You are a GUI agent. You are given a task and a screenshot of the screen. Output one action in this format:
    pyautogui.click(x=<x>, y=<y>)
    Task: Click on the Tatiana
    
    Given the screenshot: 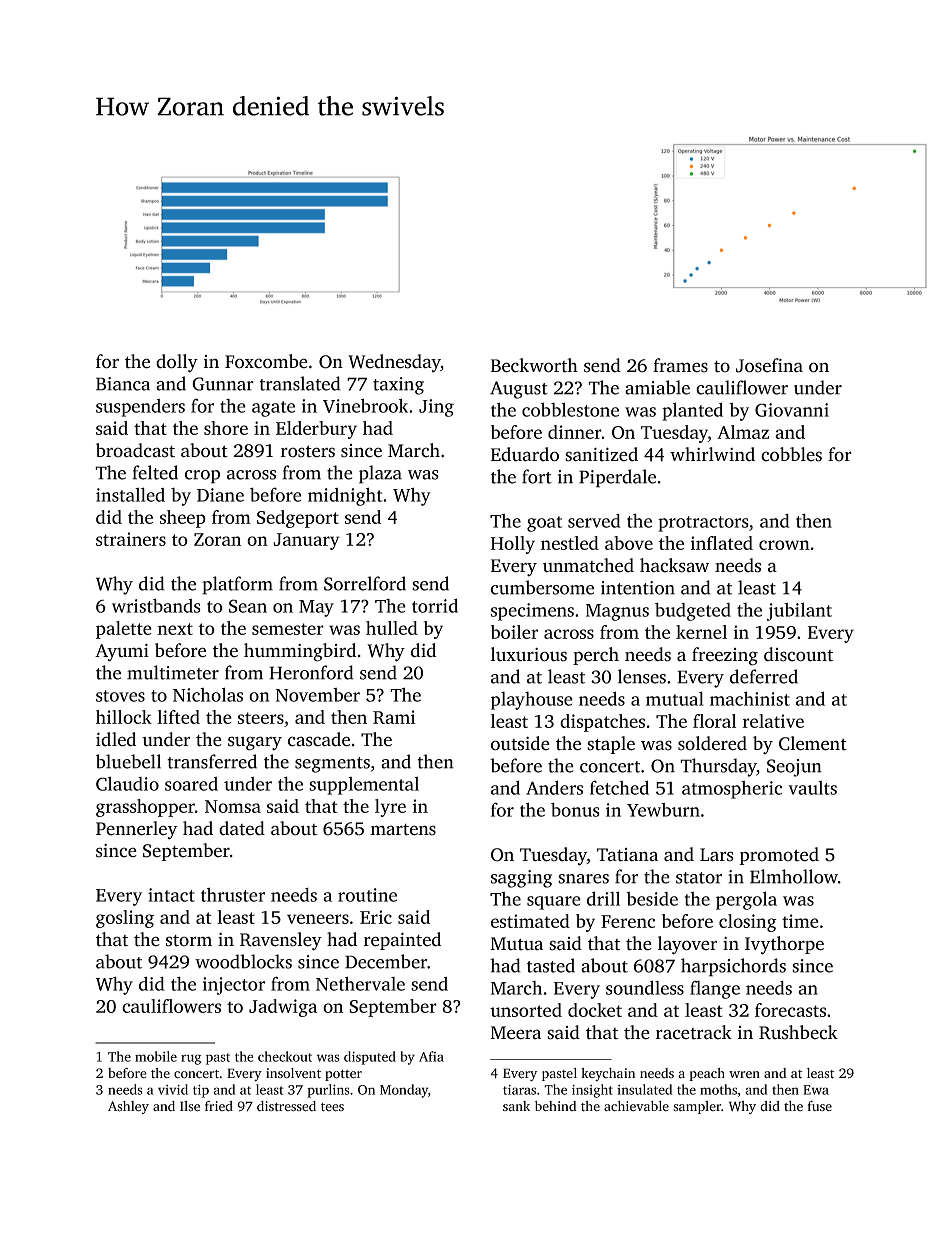 What is the action you would take?
    pyautogui.click(x=627, y=855)
